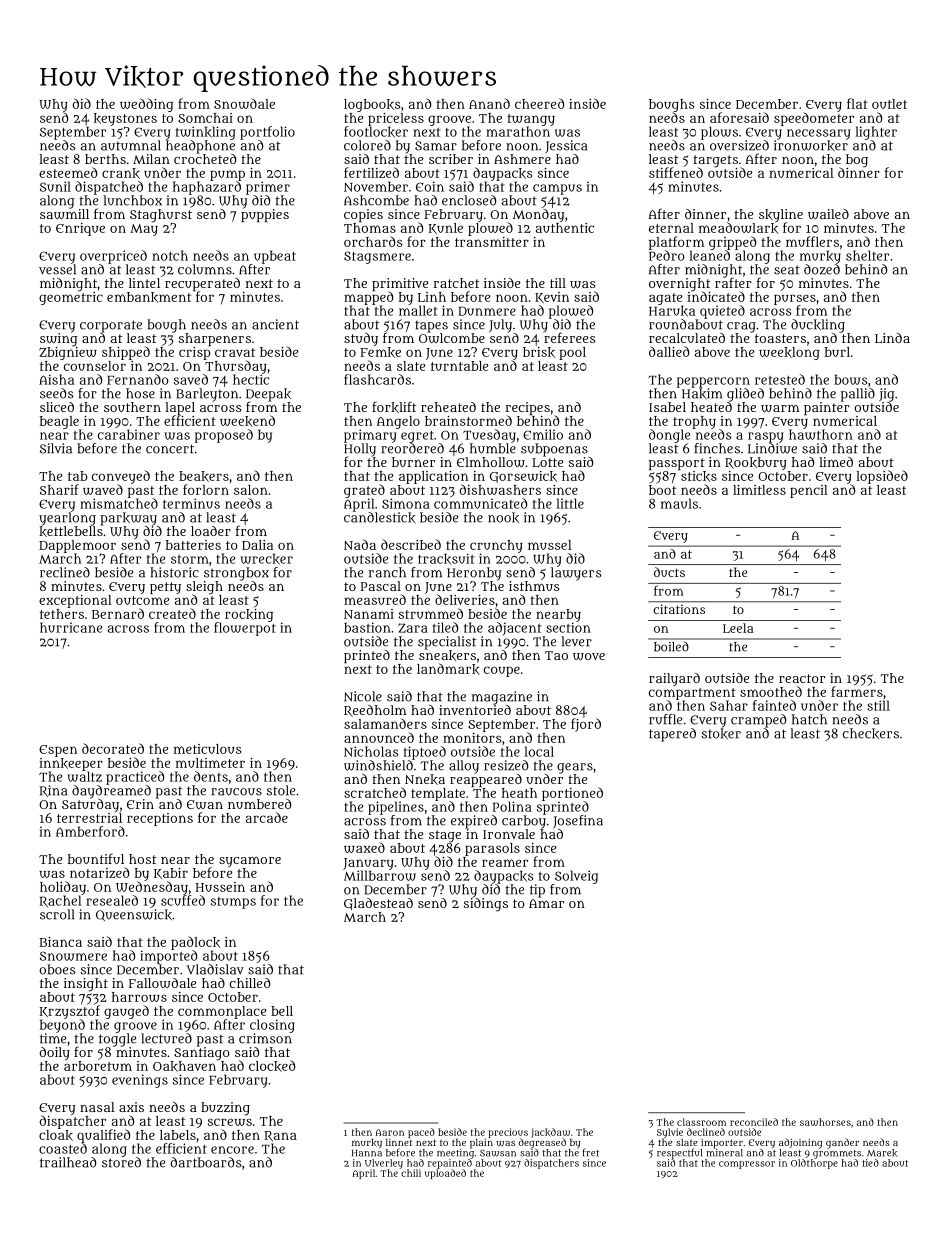 Image resolution: width=952 pixels, height=1233 pixels. What do you see at coordinates (772, 448) in the document?
I see `Lindiwe` at bounding box center [772, 448].
